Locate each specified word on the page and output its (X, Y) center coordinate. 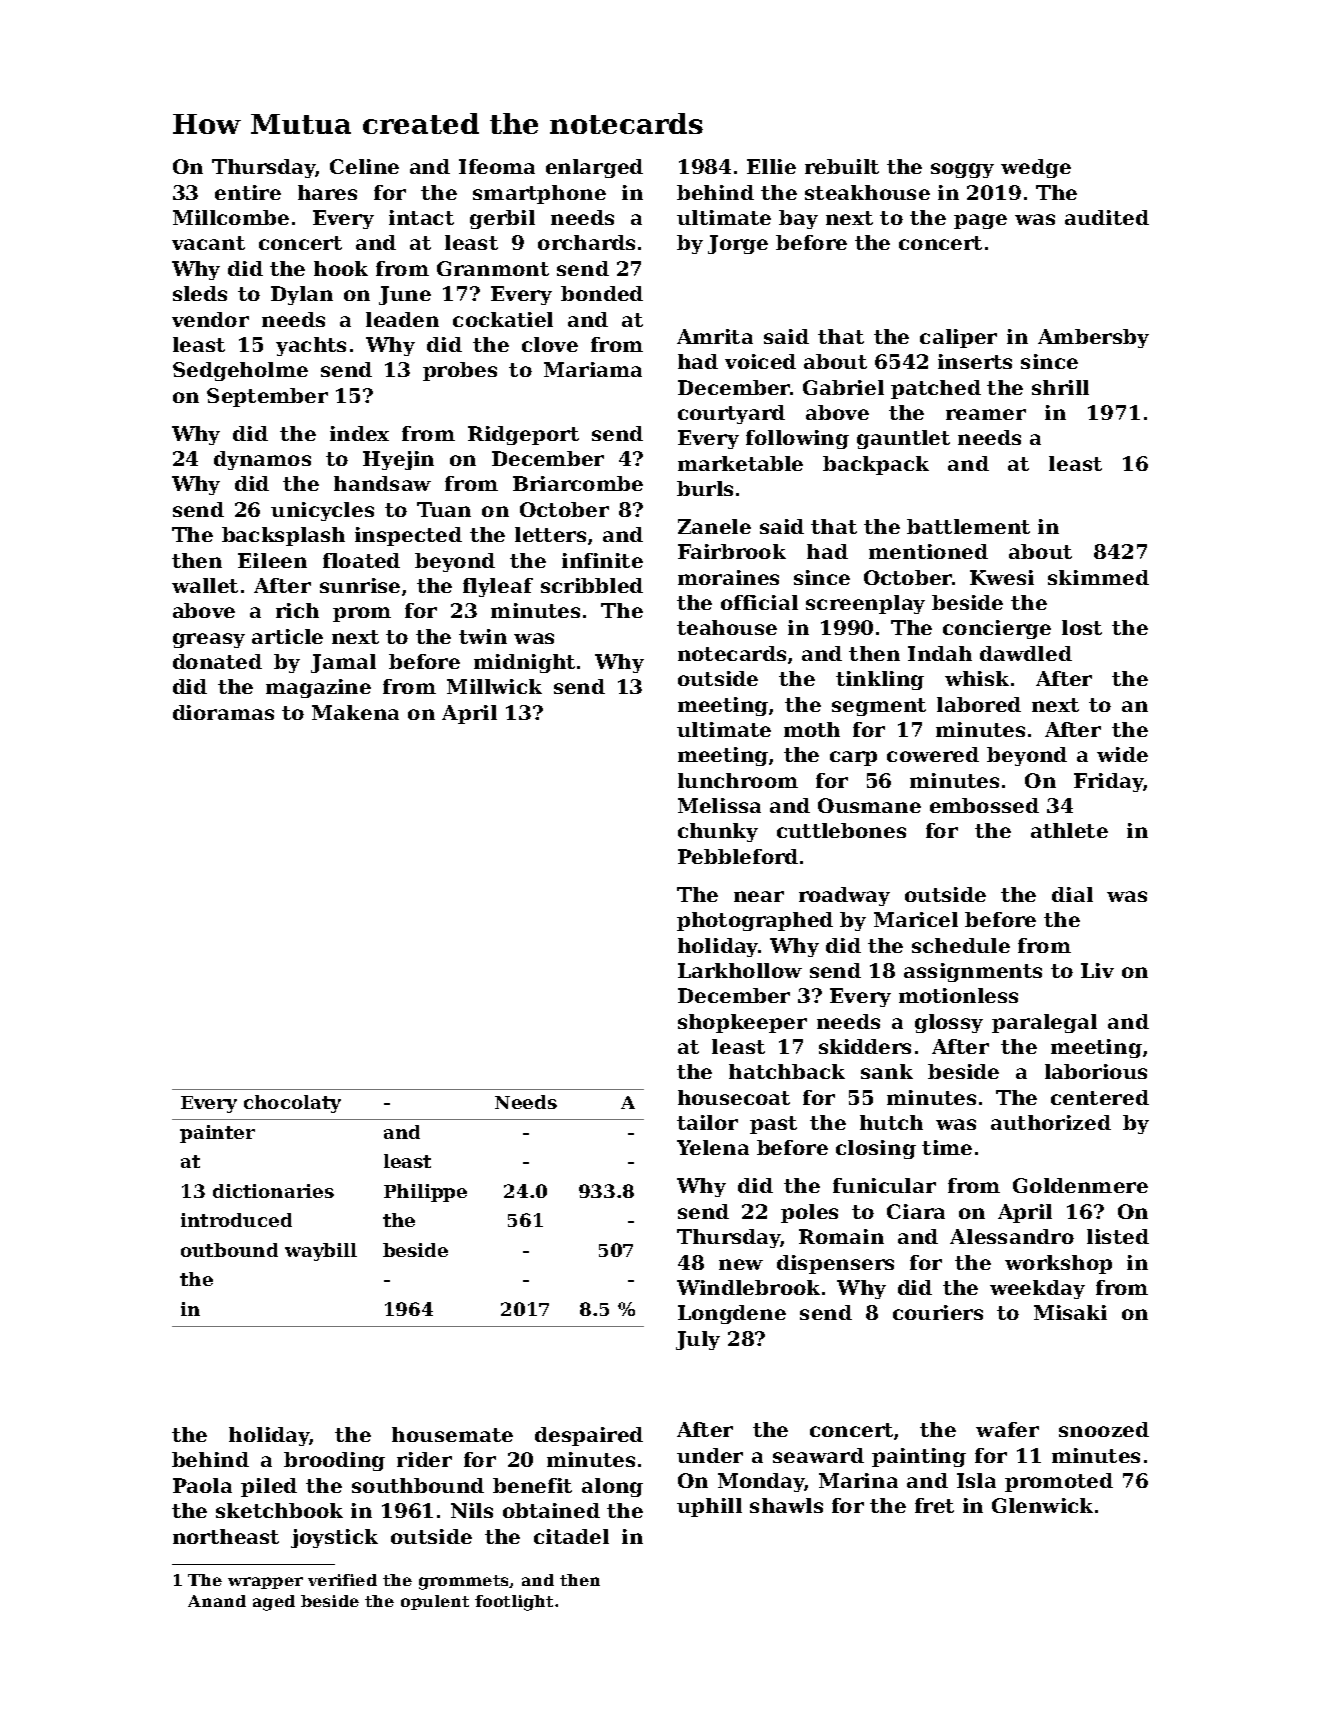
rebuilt (842, 166)
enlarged (594, 168)
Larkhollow (740, 970)
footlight (514, 1603)
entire (248, 192)
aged (274, 1603)
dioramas (223, 712)
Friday (1108, 782)
